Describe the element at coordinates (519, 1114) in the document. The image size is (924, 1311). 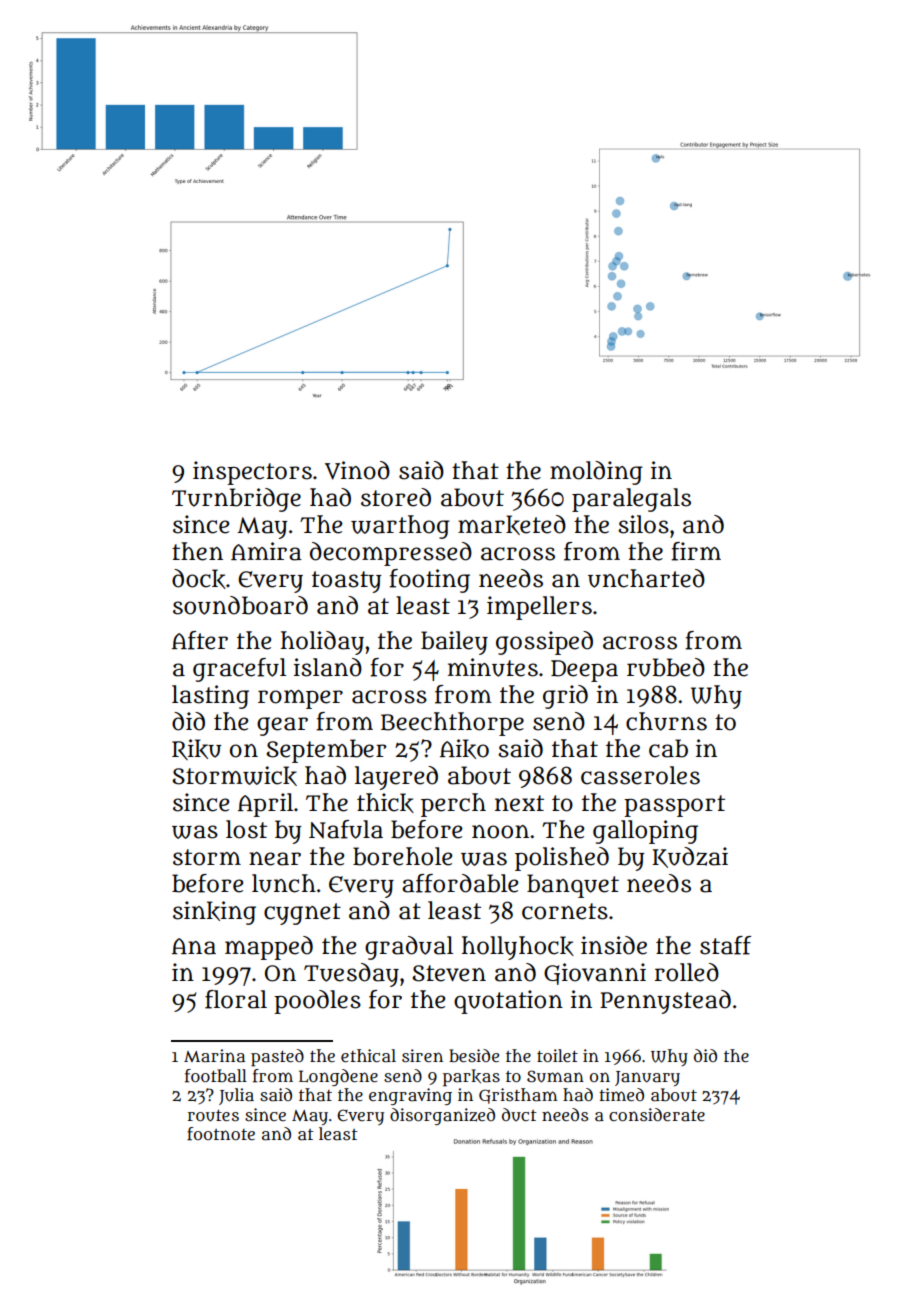
I see `duct` at that location.
